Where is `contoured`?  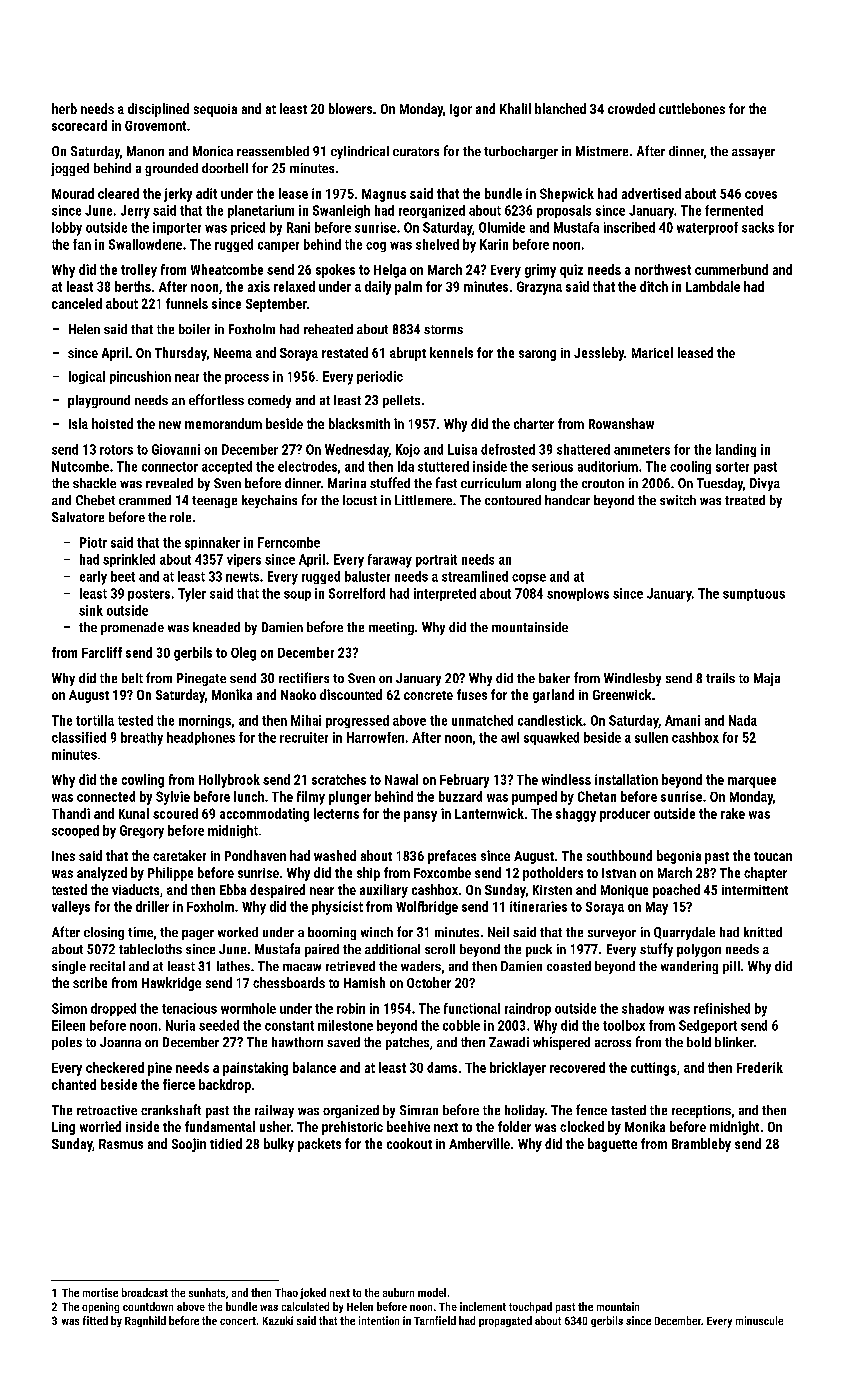
contoured is located at coordinates (513, 500).
